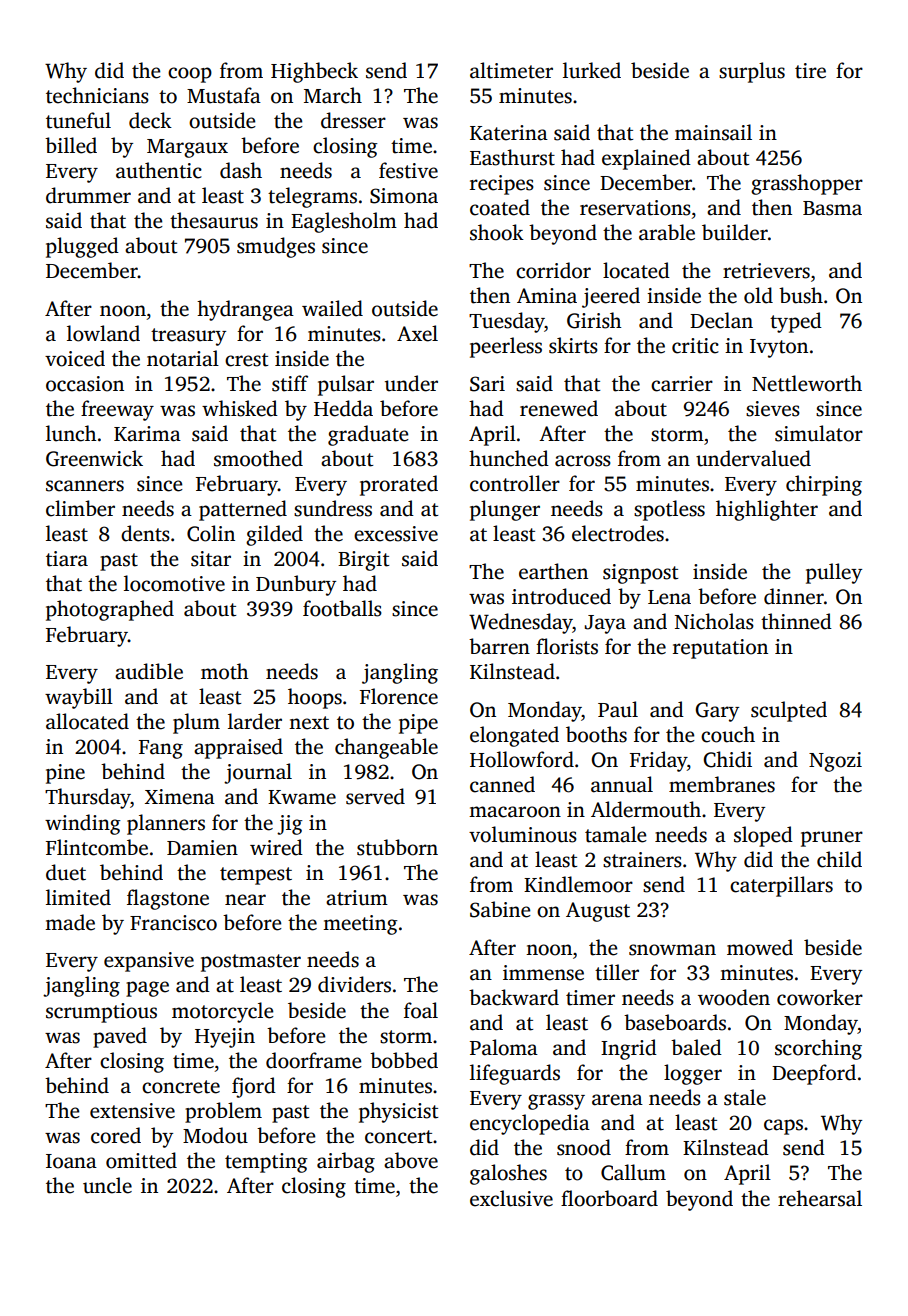 The image size is (908, 1316). Describe the element at coordinates (314, 72) in the page. I see `Highbeck` at that location.
